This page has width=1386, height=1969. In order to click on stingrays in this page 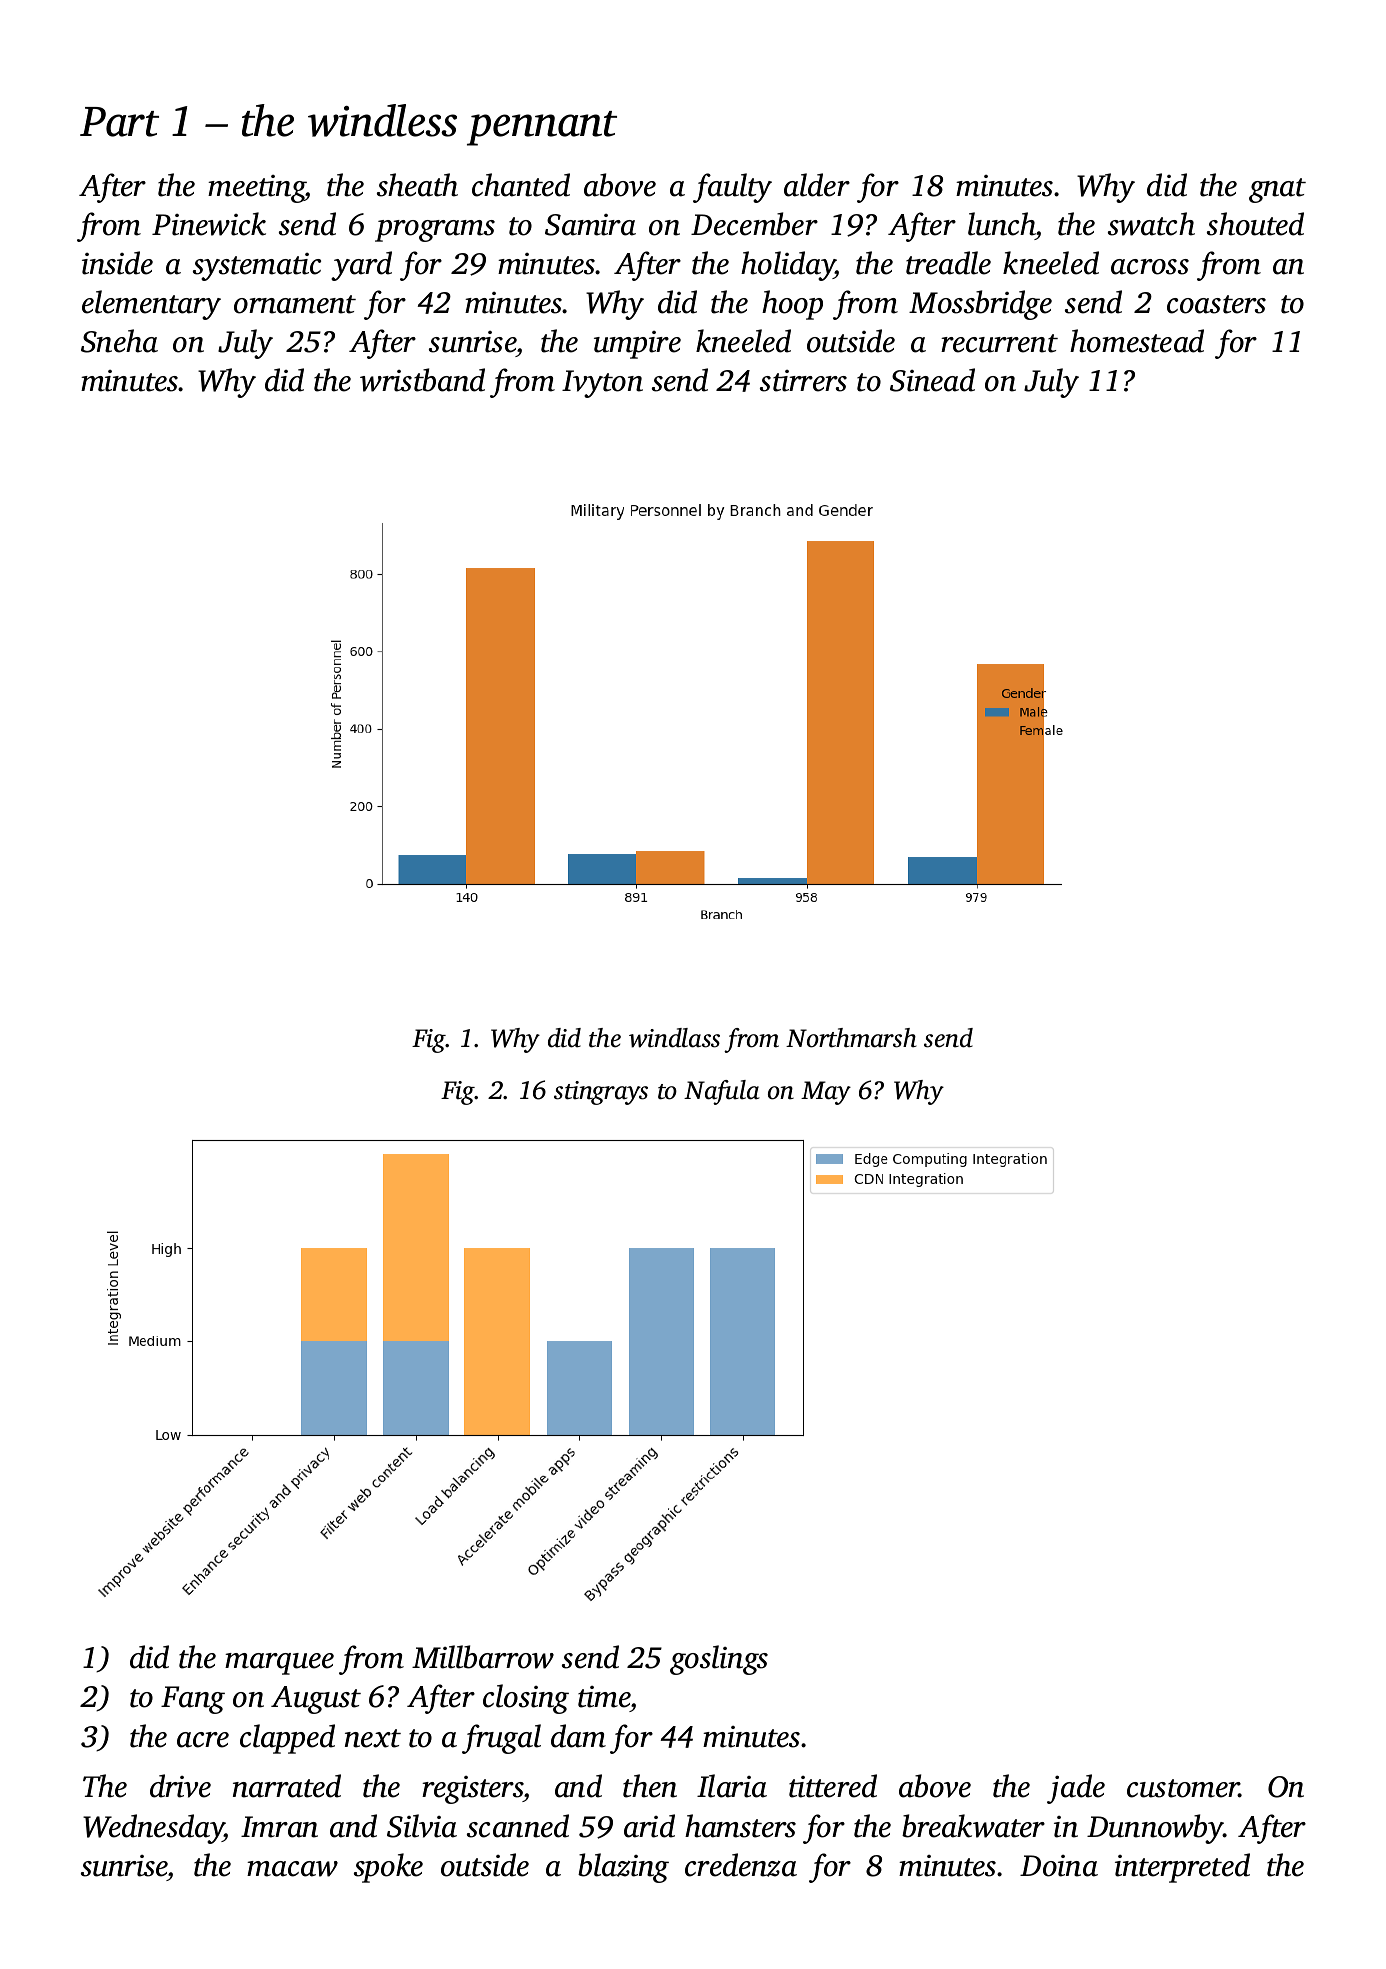, I will do `click(601, 1093)`.
